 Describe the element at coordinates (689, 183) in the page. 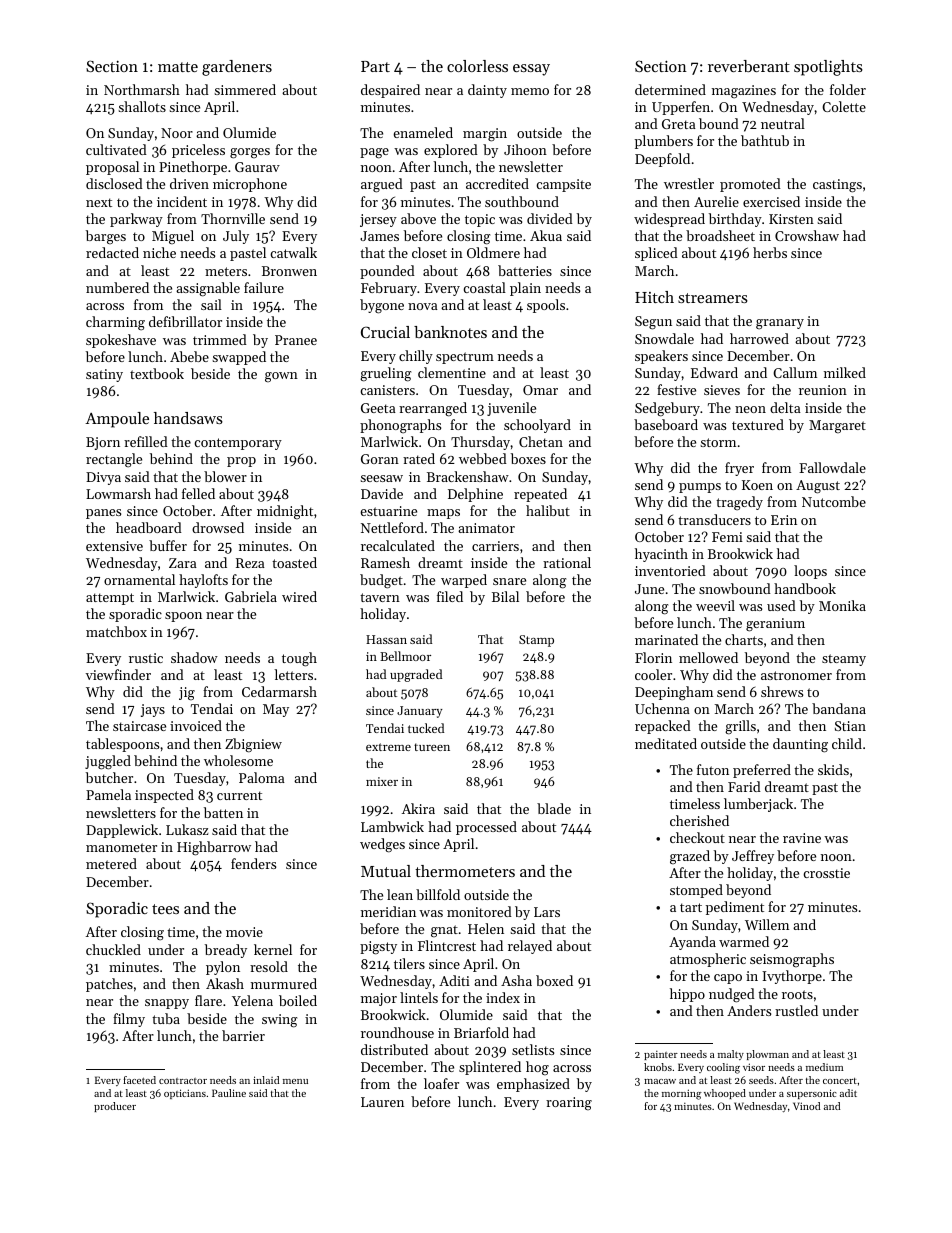

I see `wrestler` at that location.
